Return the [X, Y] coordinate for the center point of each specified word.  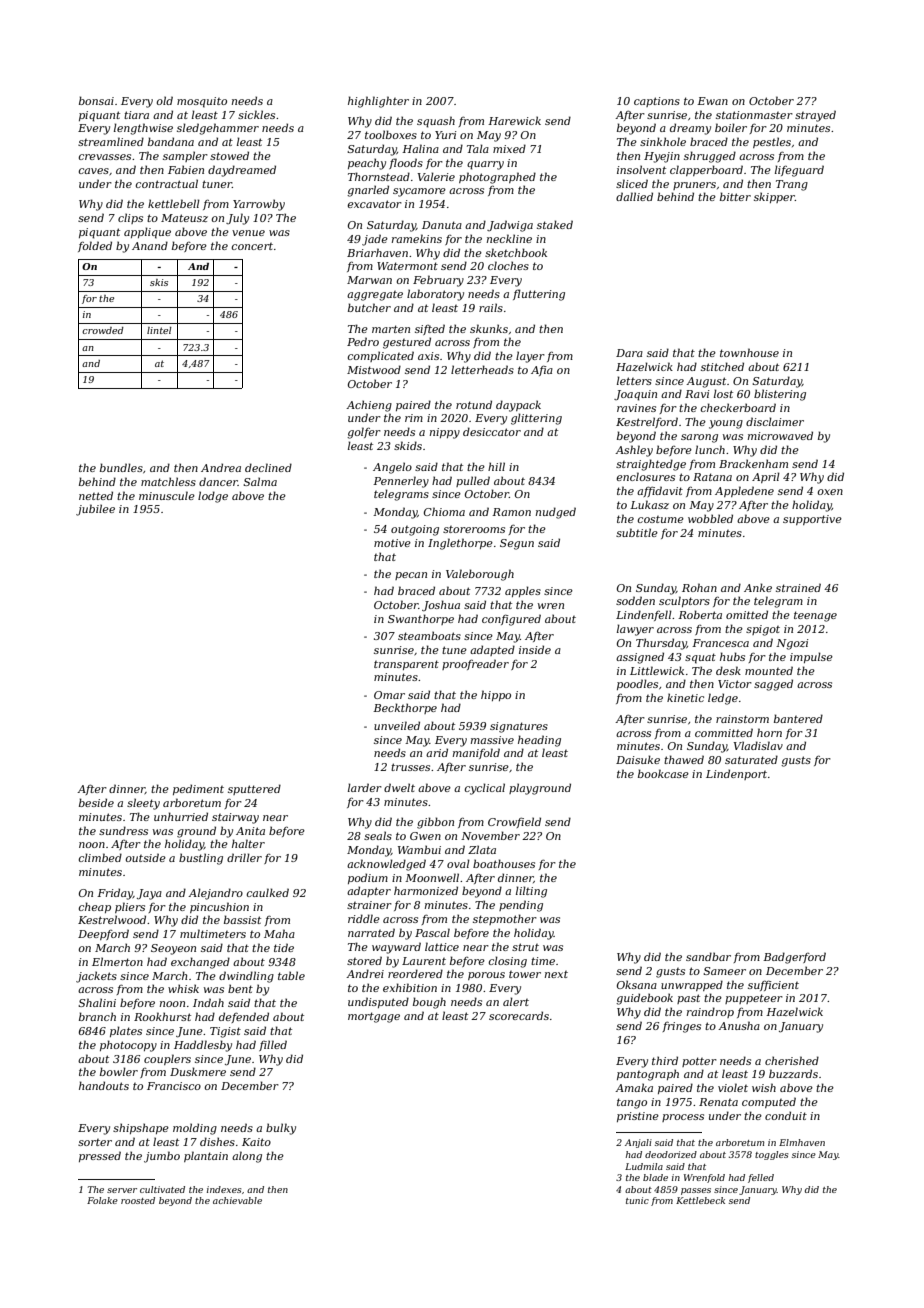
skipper [774, 197]
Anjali [638, 1143]
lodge [213, 497]
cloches [508, 265]
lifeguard [799, 171]
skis [159, 282]
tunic [637, 1200]
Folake [102, 1200]
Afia [542, 370]
